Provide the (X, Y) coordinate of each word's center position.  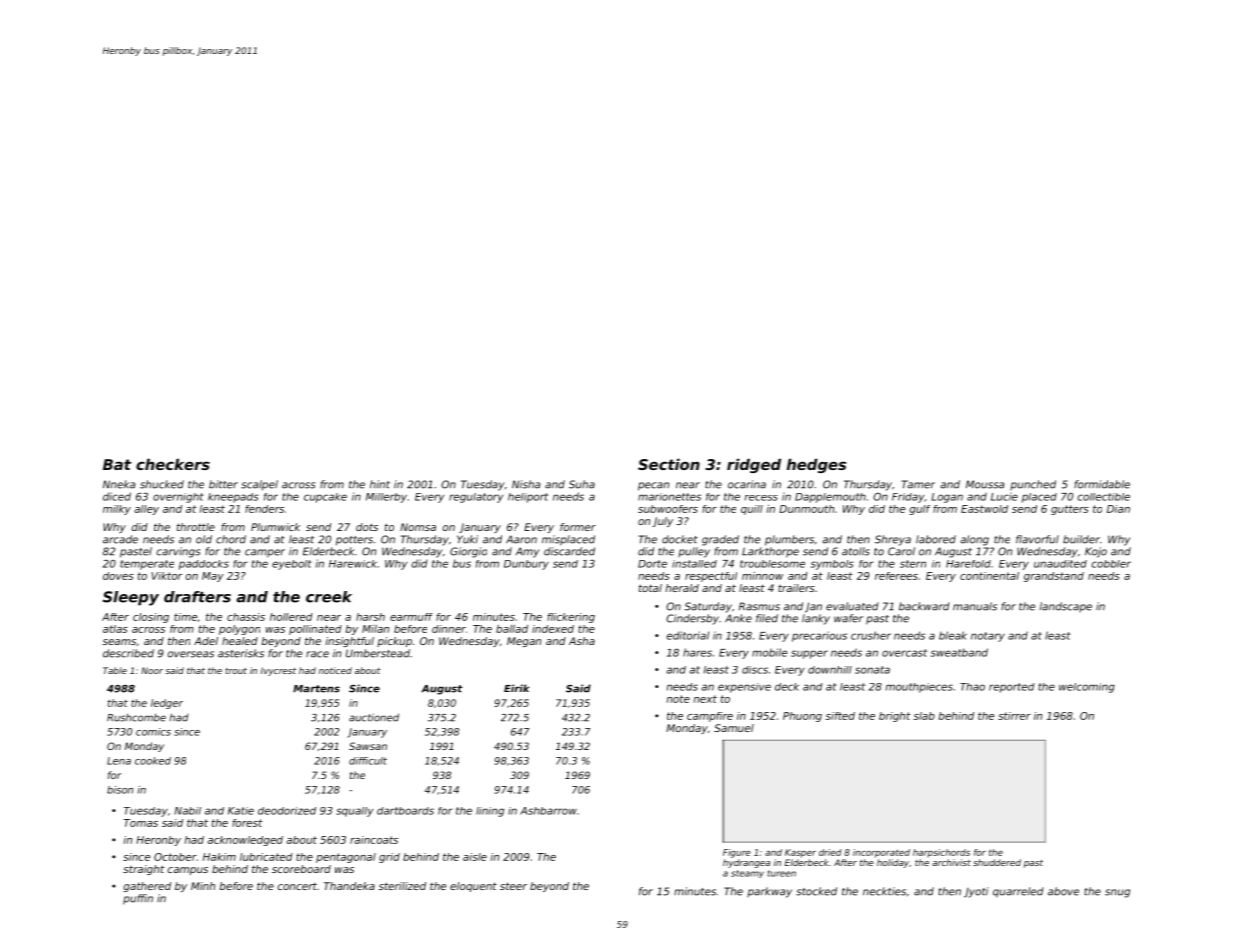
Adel (206, 641)
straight (144, 870)
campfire (710, 717)
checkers (173, 464)
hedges (816, 465)
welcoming (1087, 688)
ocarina (747, 484)
